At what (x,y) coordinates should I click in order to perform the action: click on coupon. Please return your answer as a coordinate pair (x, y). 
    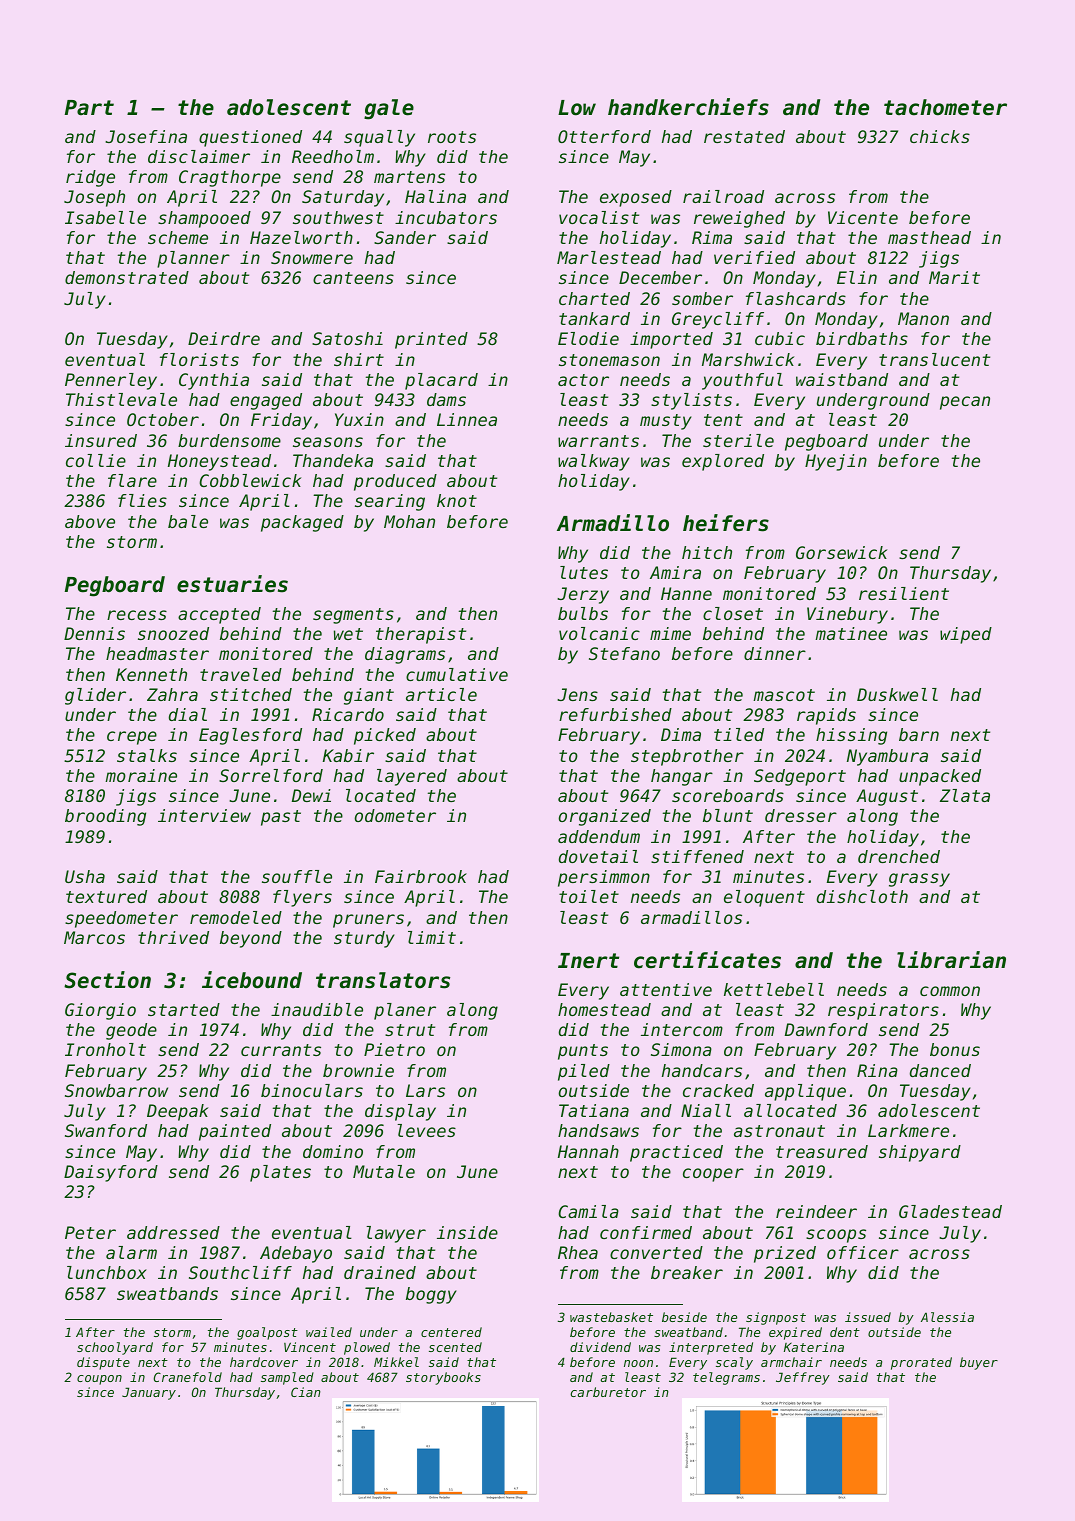
    Looking at the image, I should click on (99, 1380).
